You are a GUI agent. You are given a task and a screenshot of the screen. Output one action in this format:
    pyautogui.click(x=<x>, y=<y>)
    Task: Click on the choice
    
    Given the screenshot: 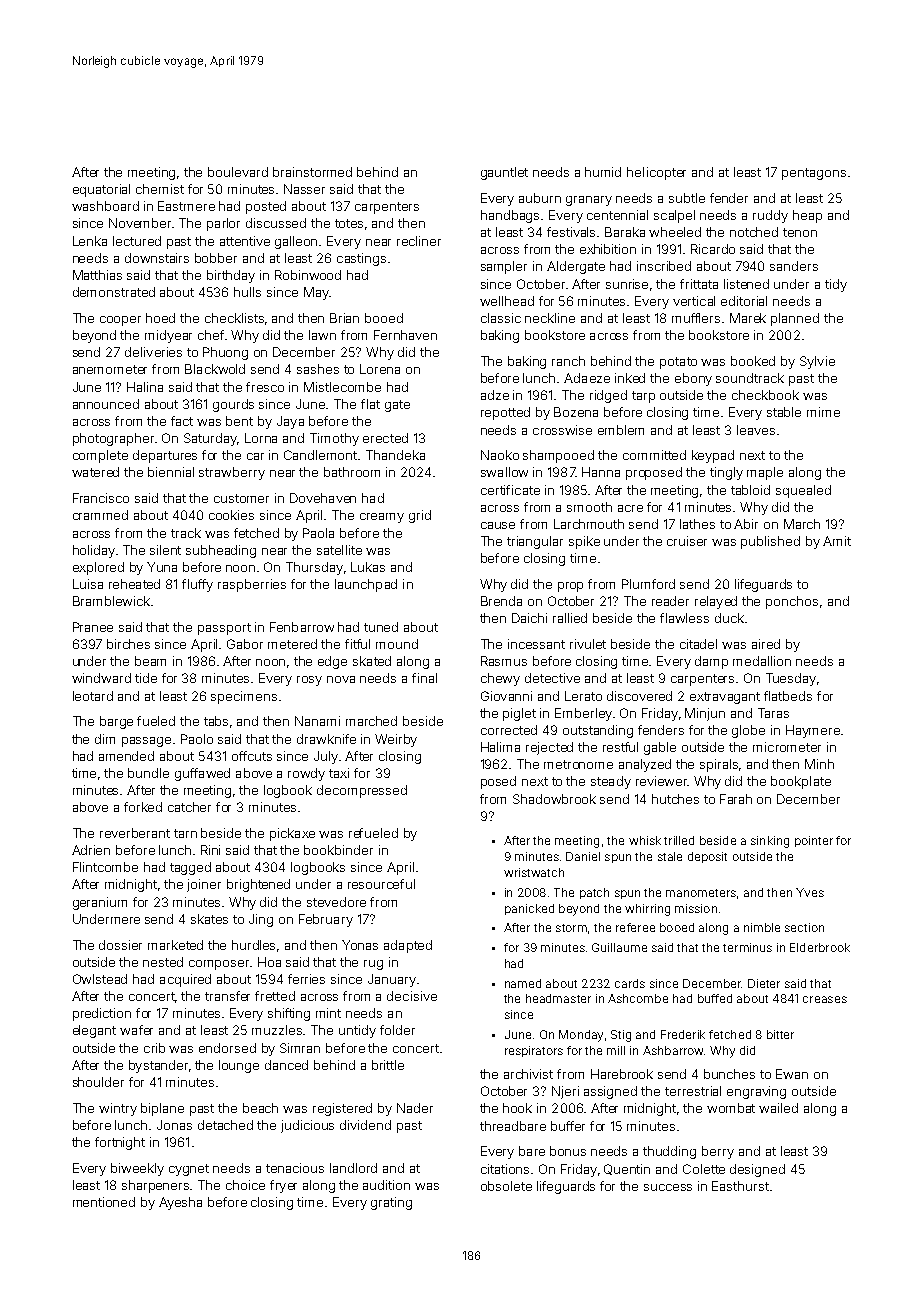 What is the action you would take?
    pyautogui.click(x=245, y=1185)
